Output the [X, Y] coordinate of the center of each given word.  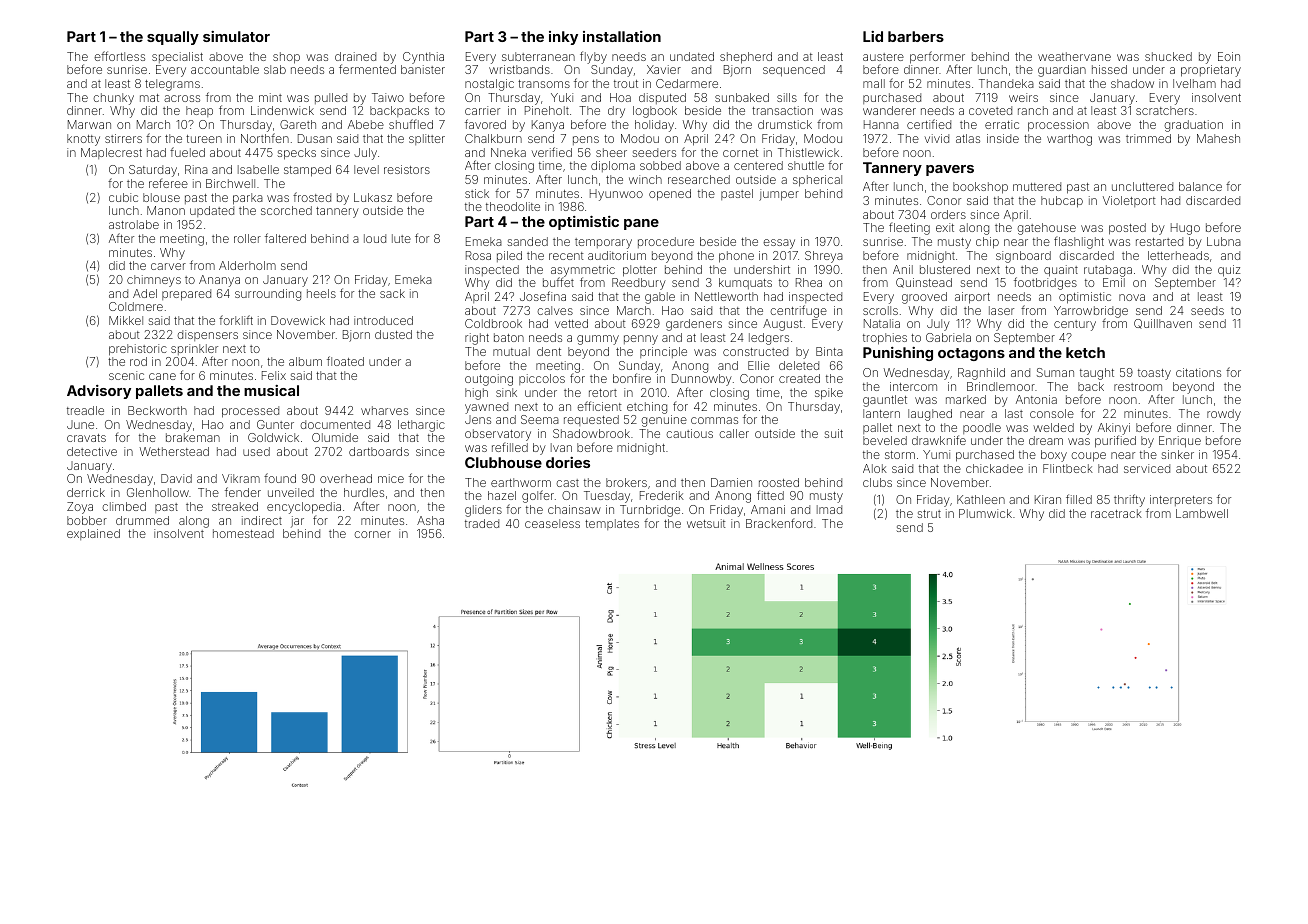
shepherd [746, 58]
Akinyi [1114, 429]
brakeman [193, 437]
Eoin [1229, 56]
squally [173, 38]
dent [549, 351]
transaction [782, 110]
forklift [236, 320]
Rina [196, 169]
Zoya [80, 508]
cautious [689, 433]
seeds [1207, 310]
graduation [1193, 126]
